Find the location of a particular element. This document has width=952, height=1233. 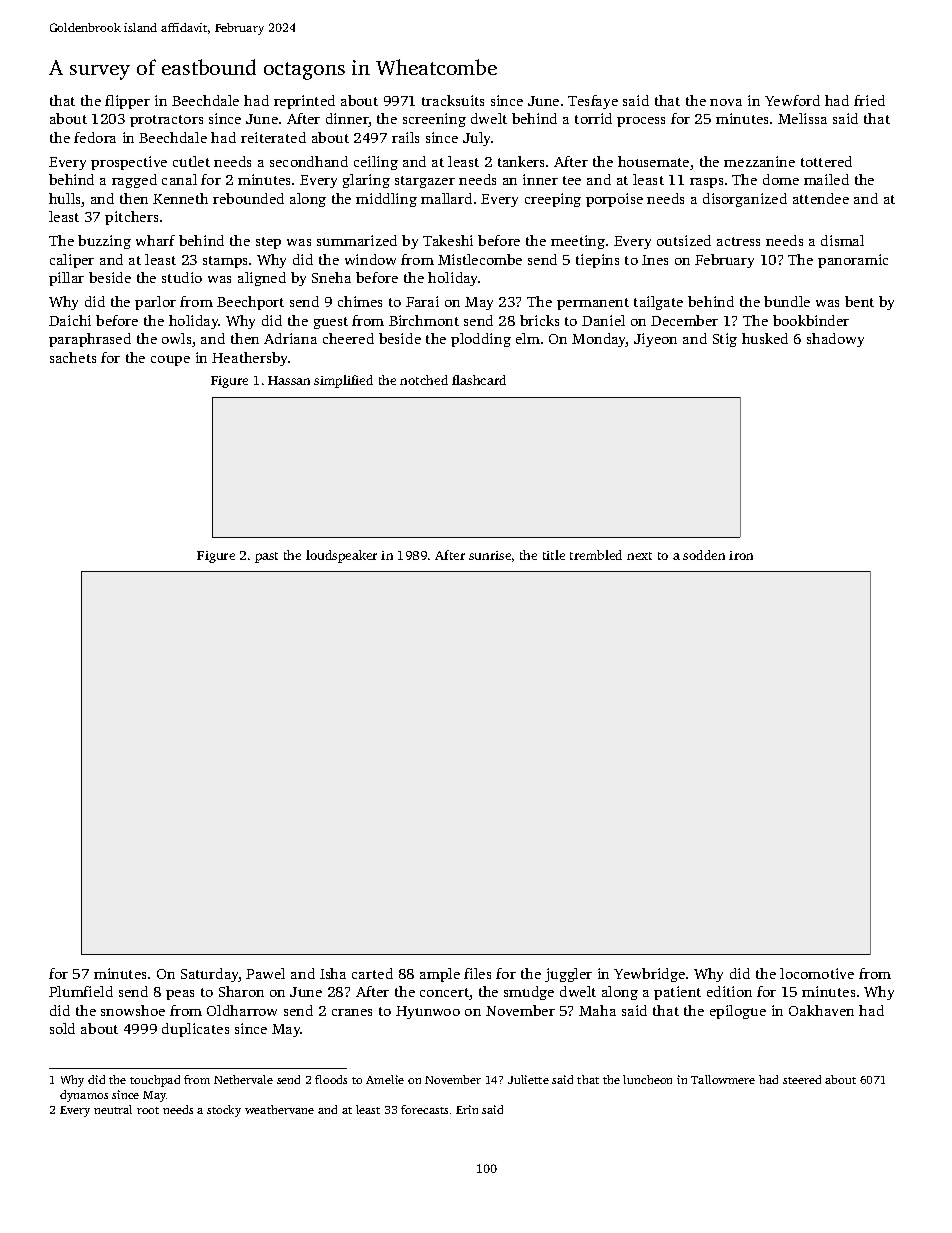

fried is located at coordinates (869, 100).
